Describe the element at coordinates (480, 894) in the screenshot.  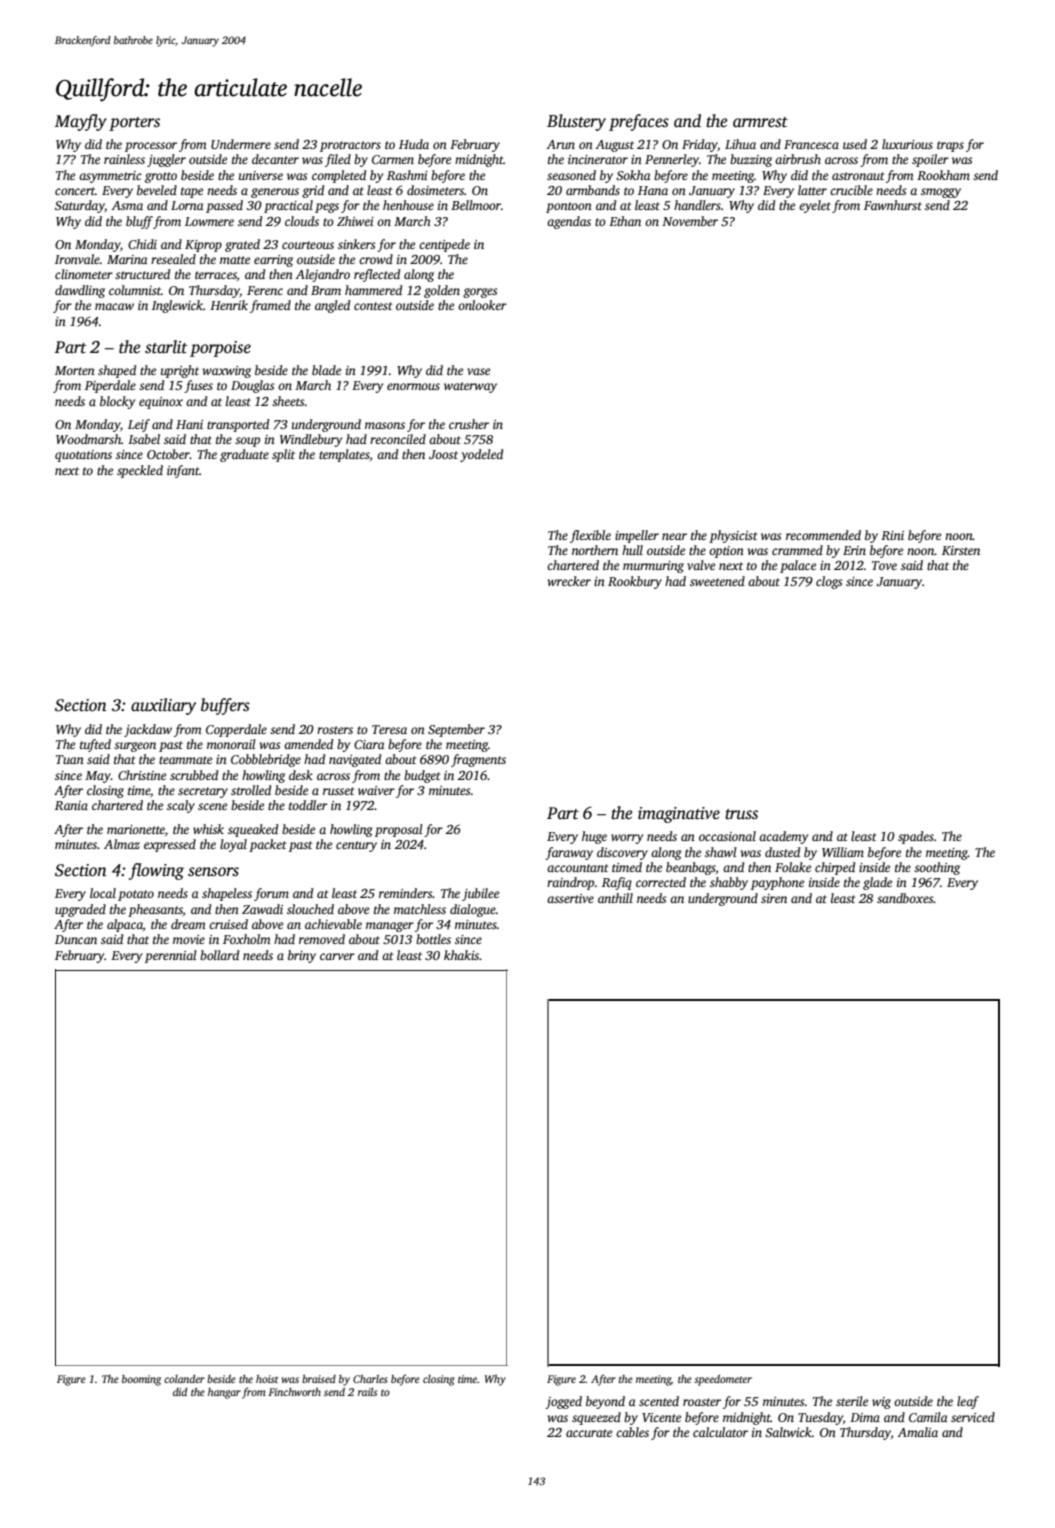
I see `jubilee` at that location.
